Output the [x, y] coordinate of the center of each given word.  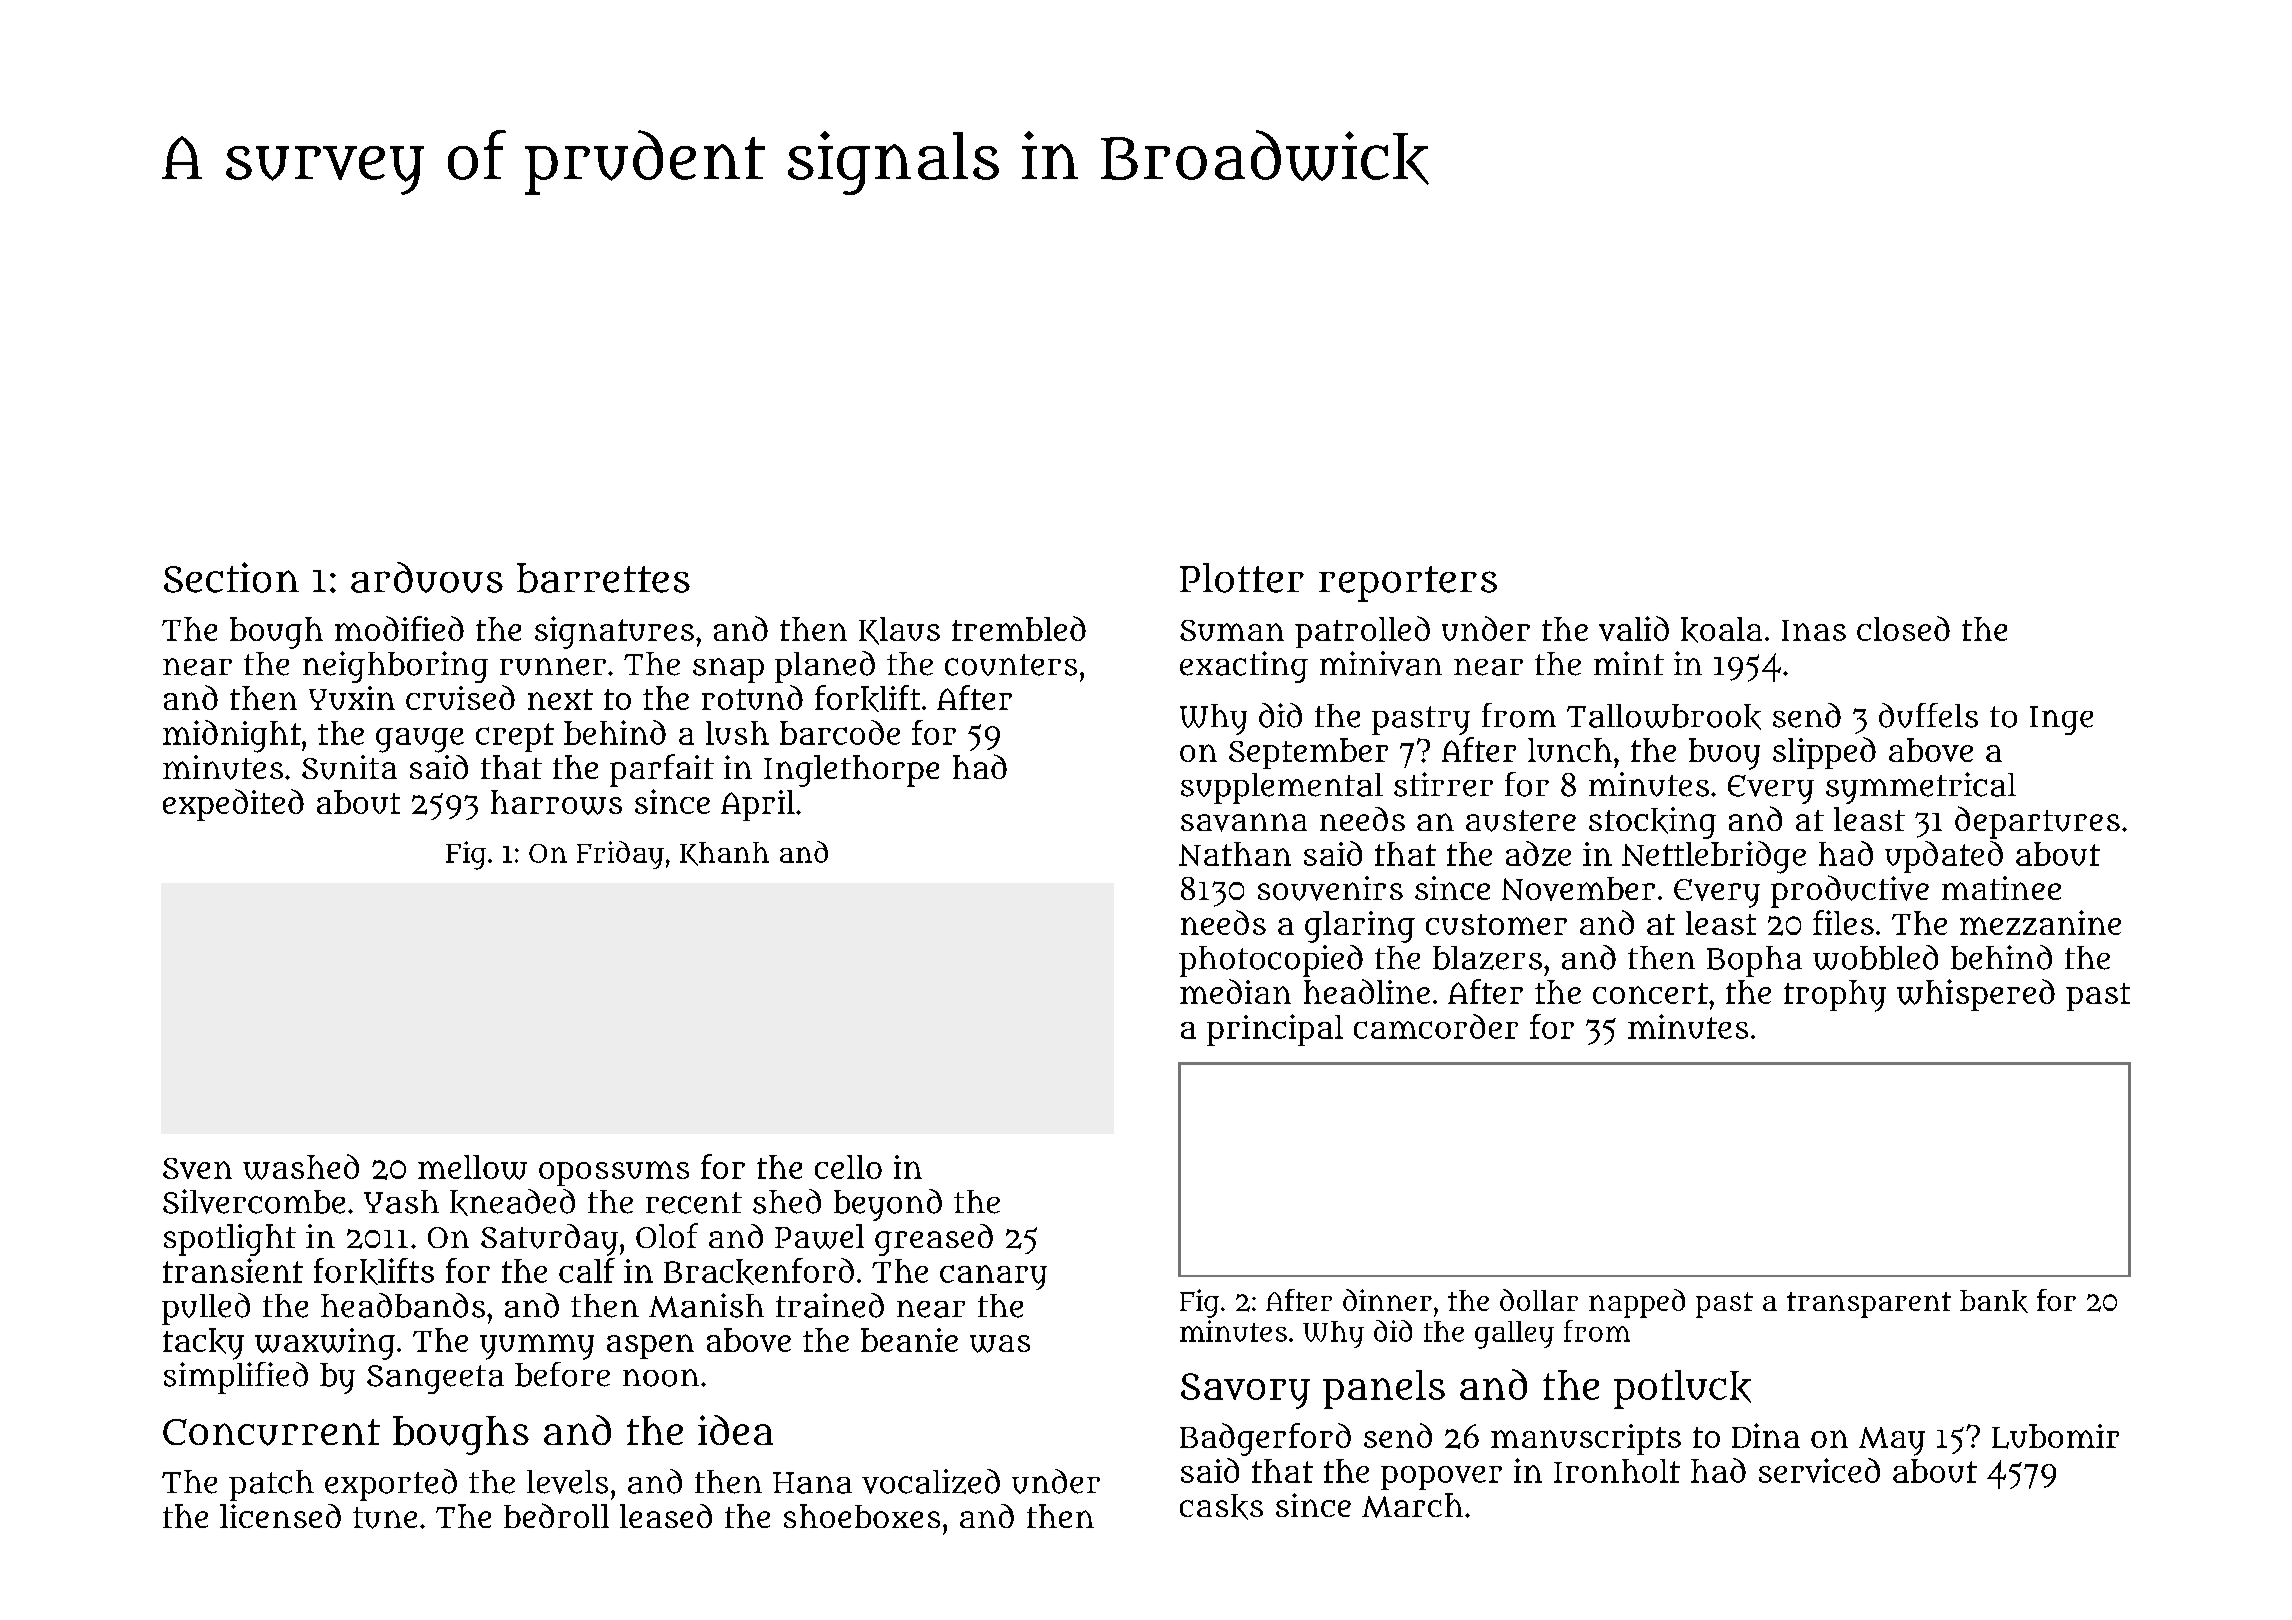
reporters [1408, 584]
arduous [427, 577]
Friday [620, 855]
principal [1275, 1030]
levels [567, 1482]
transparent [1869, 1305]
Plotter [1242, 578]
